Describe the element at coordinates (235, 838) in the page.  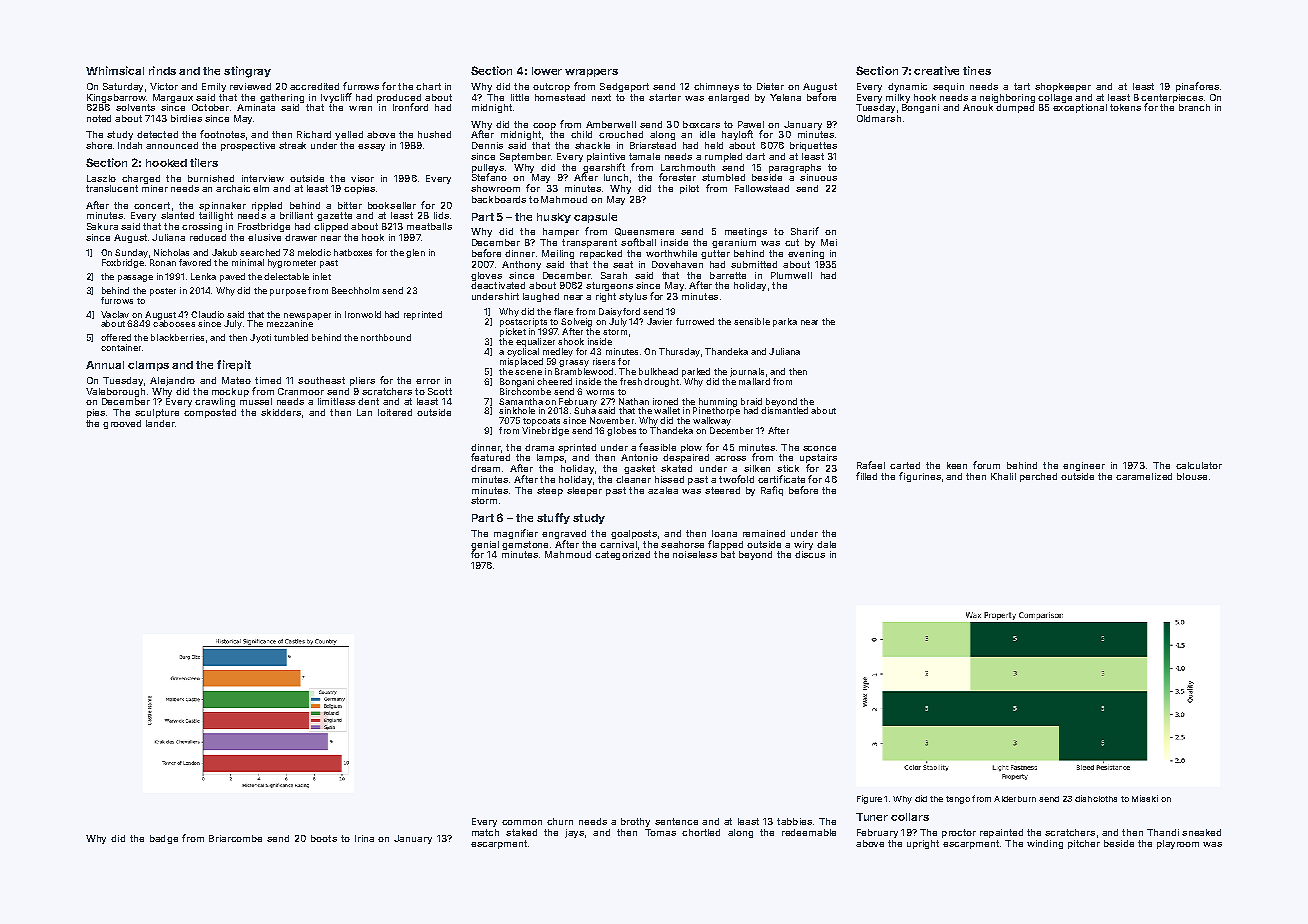
I see `Briarcombe` at that location.
